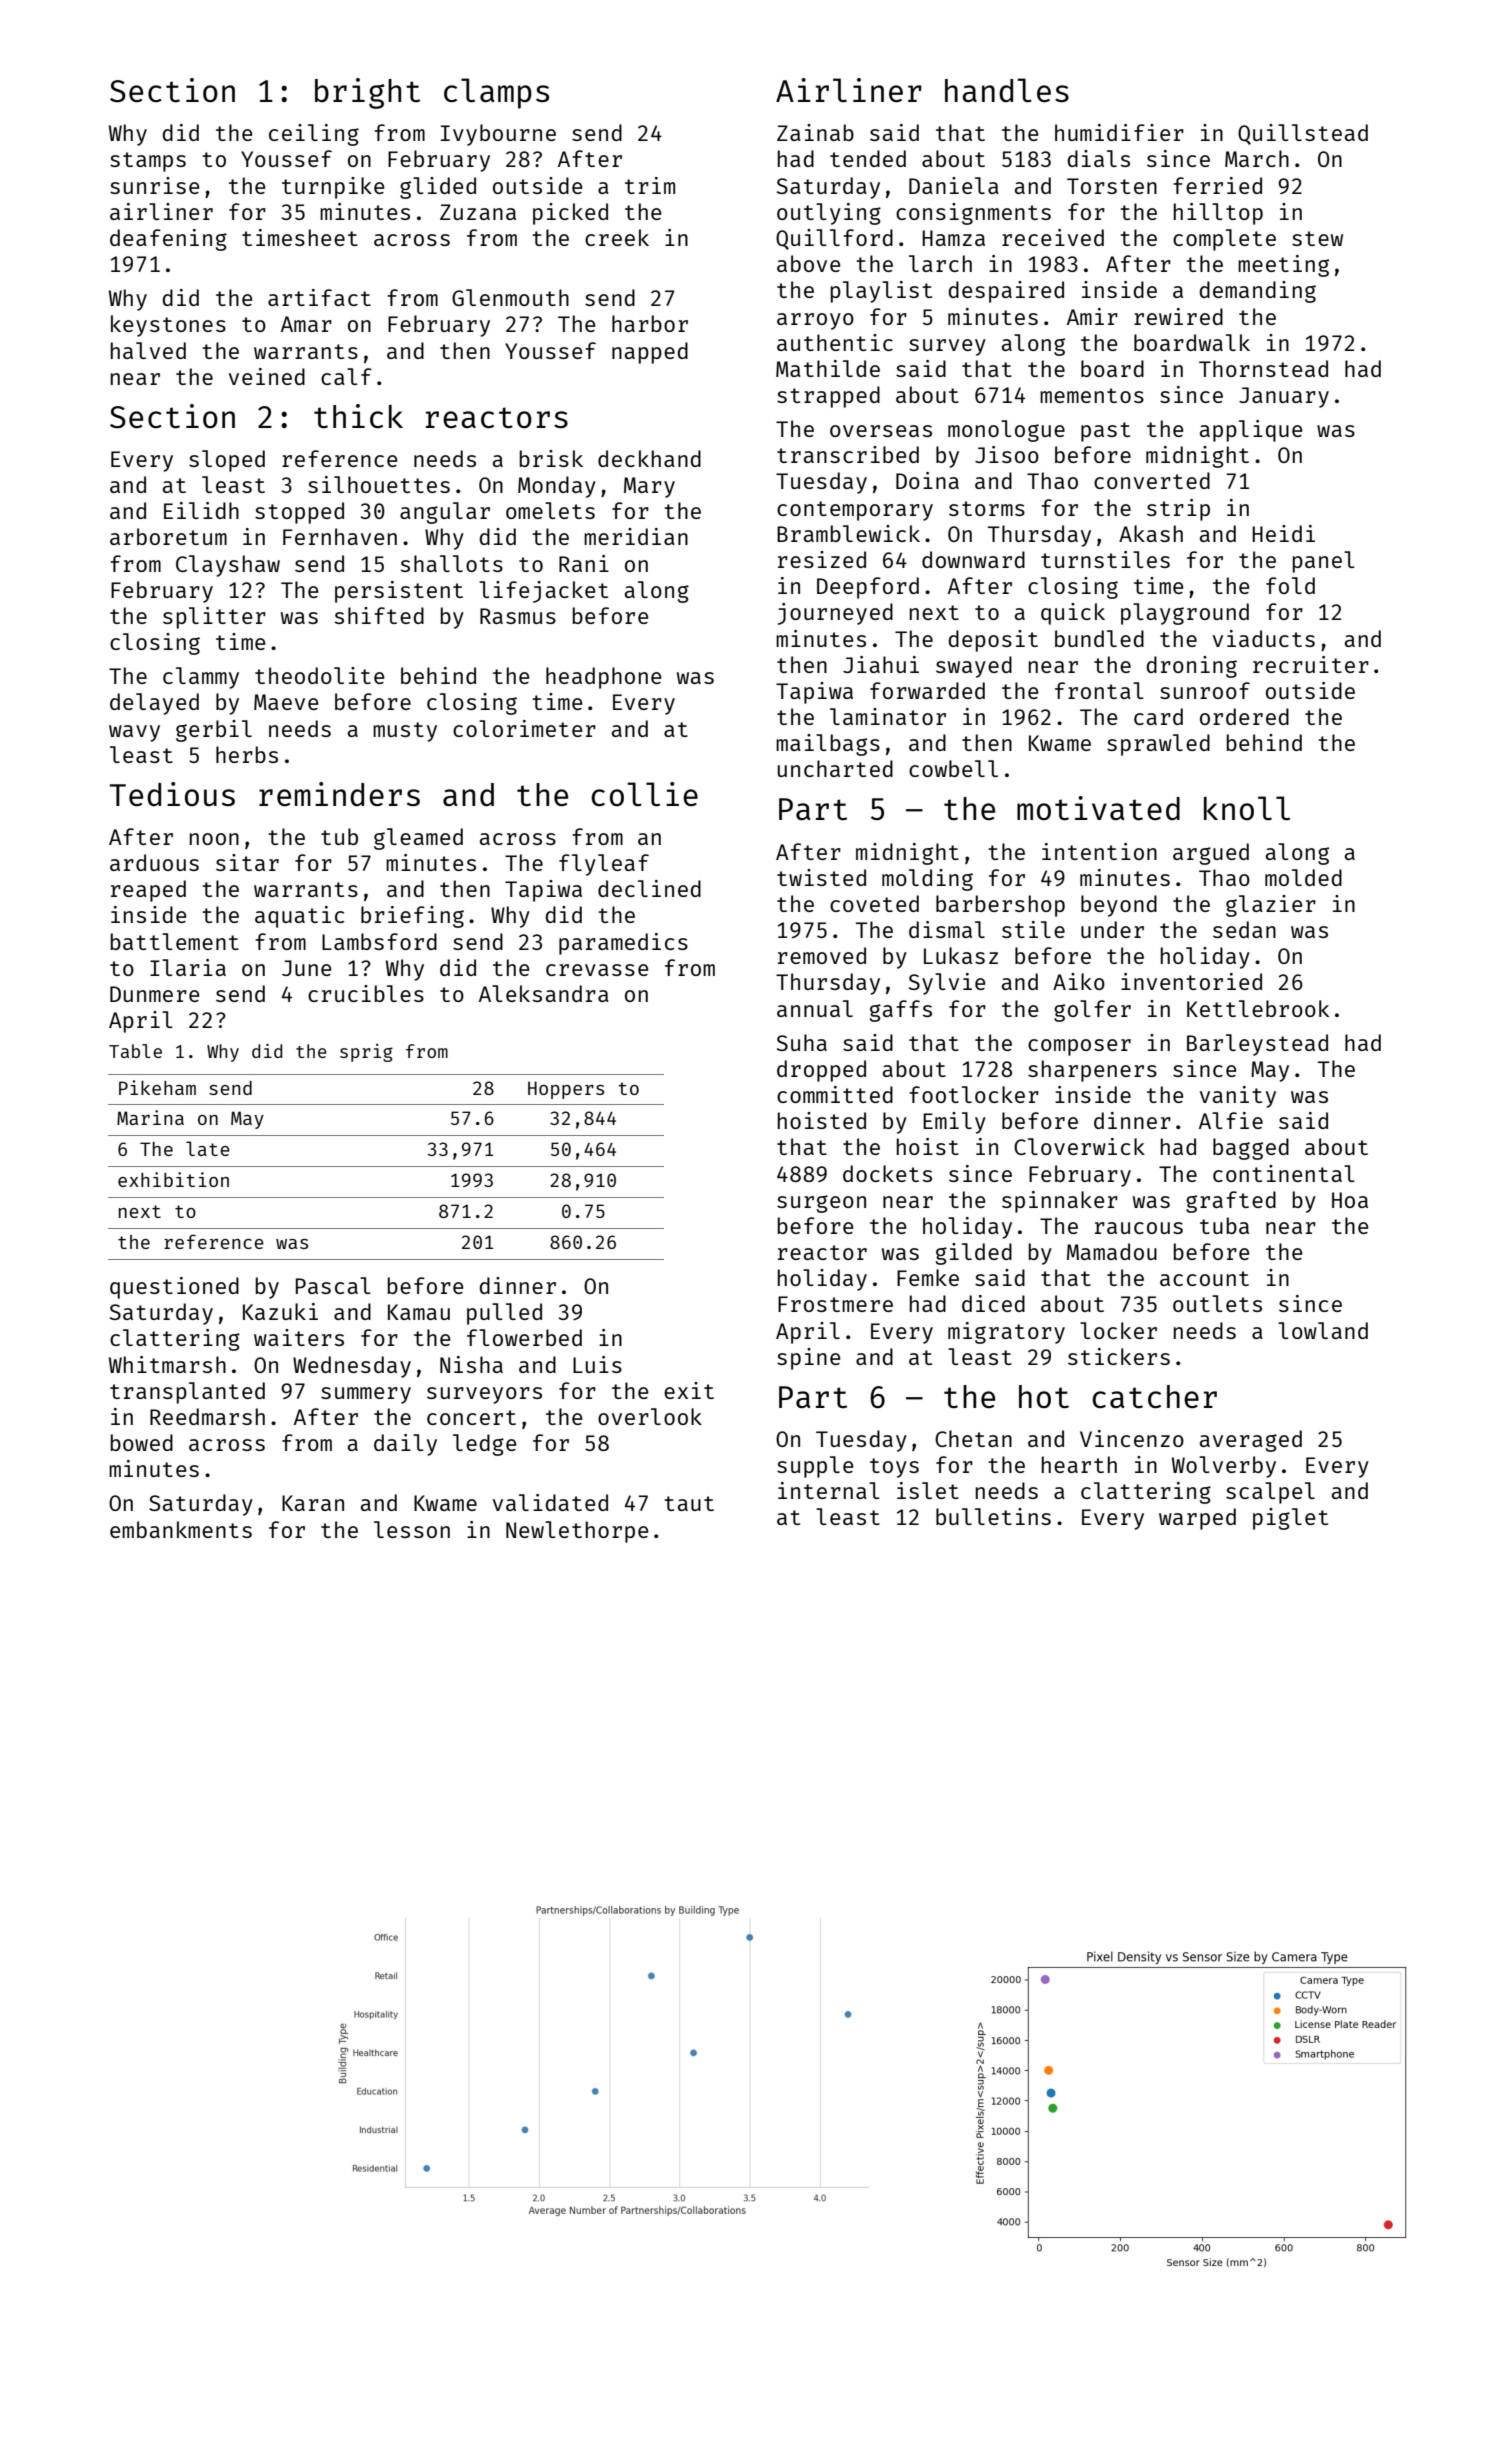 Image resolution: width=1496 pixels, height=2464 pixels. Describe the element at coordinates (835, 1304) in the page. I see `Frostmere` at that location.
